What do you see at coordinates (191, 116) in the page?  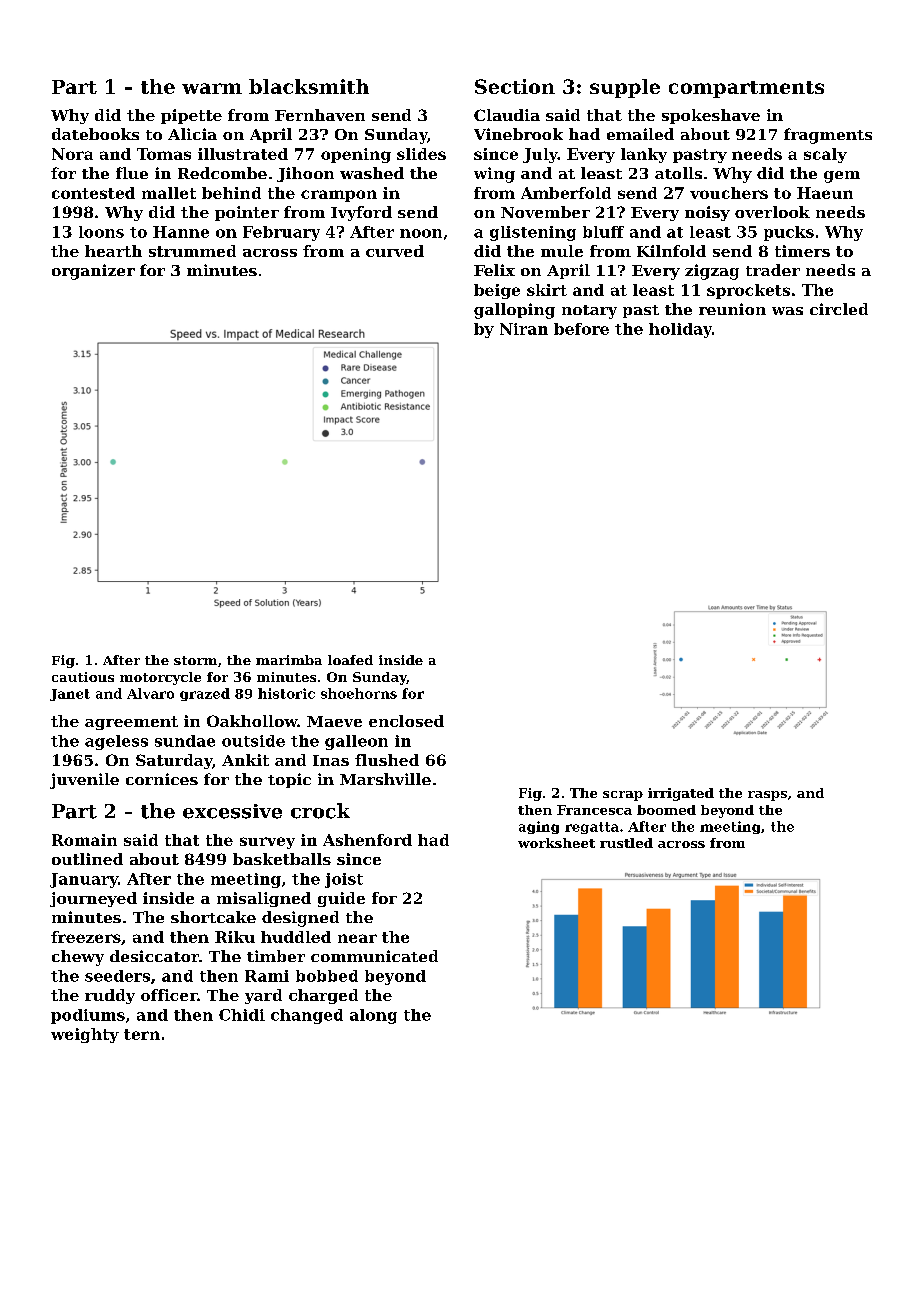 I see `pipette` at bounding box center [191, 116].
